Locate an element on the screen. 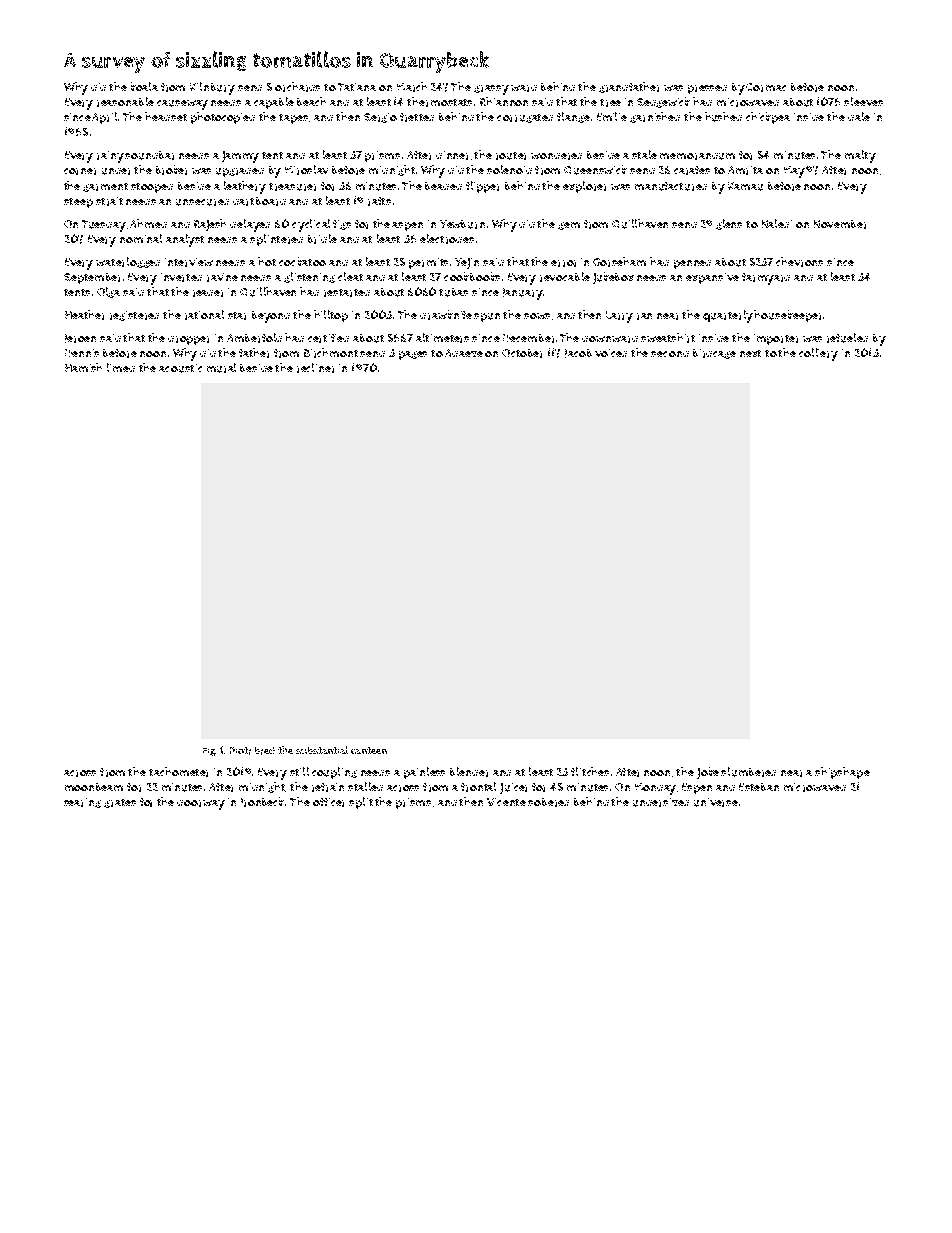 The image size is (952, 1233). Cormac is located at coordinates (766, 87).
